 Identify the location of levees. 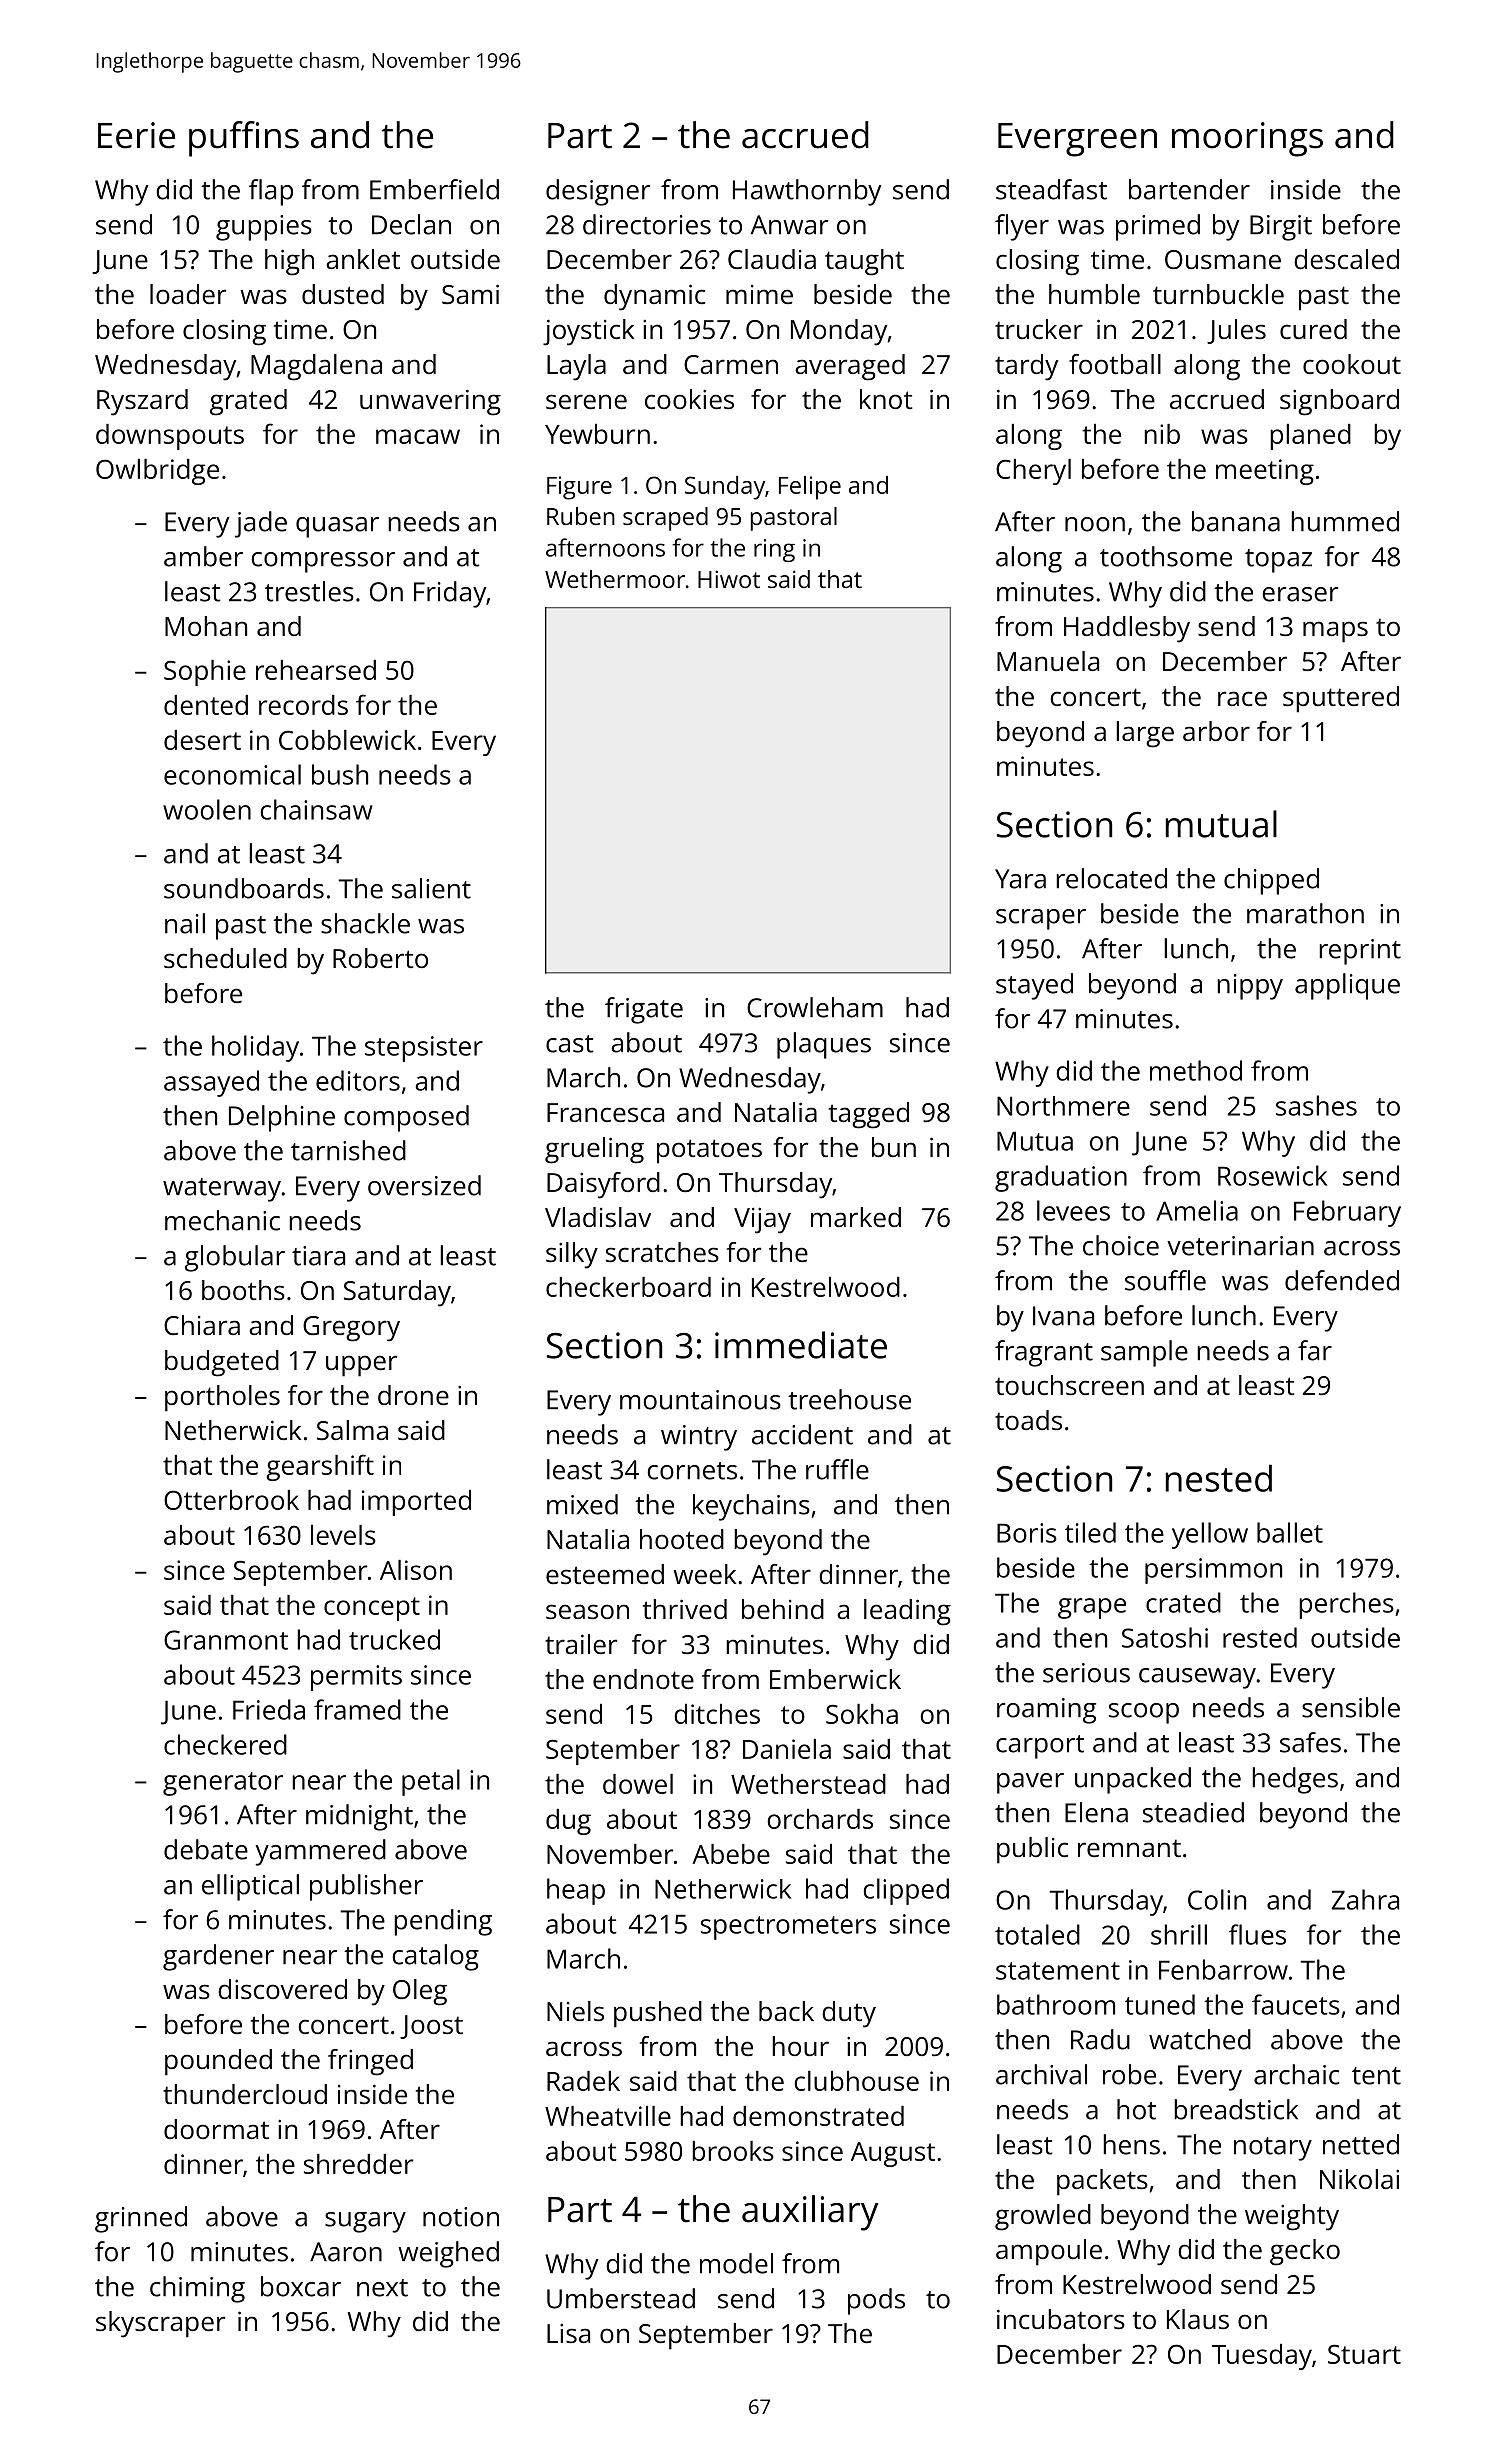
(1073, 1210).
